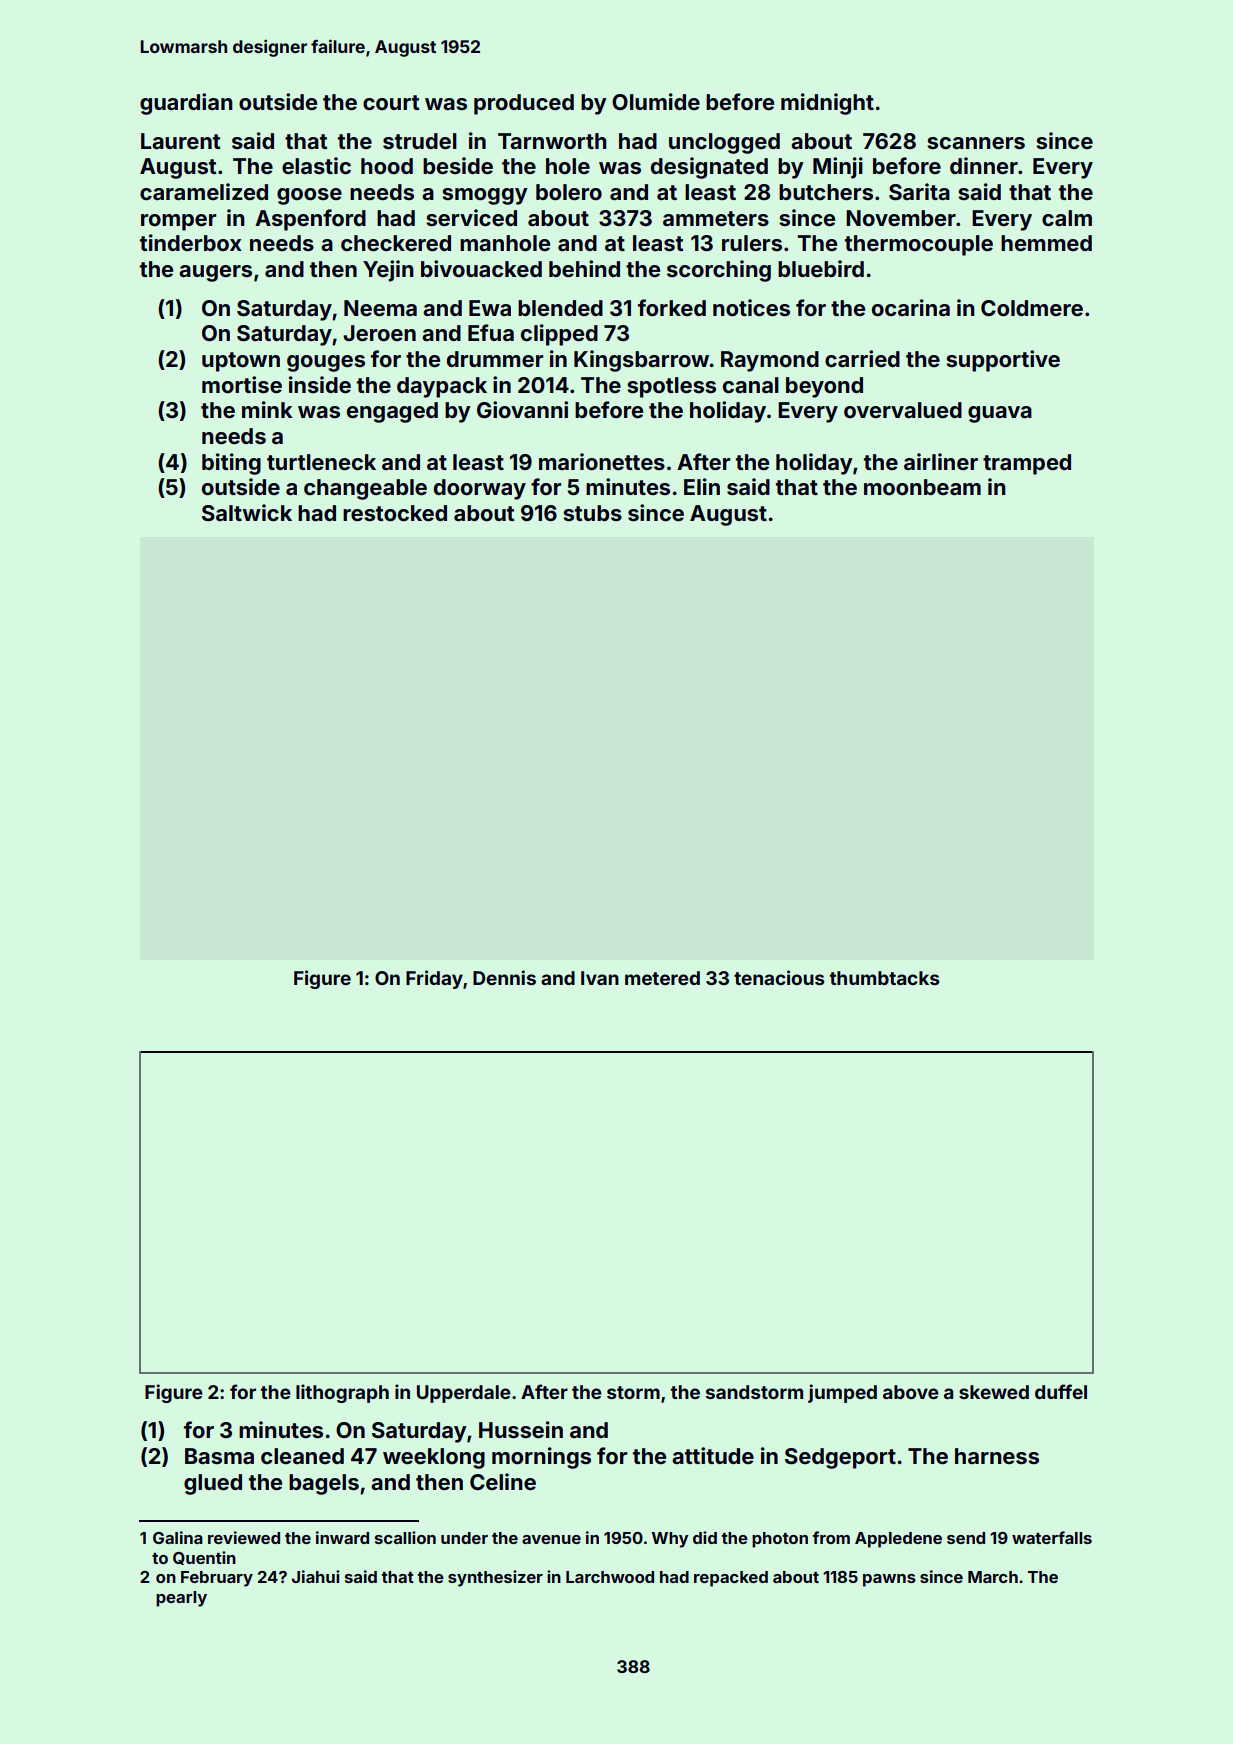 The height and width of the screenshot is (1744, 1233). What do you see at coordinates (602, 461) in the screenshot?
I see `marionettes` at bounding box center [602, 461].
